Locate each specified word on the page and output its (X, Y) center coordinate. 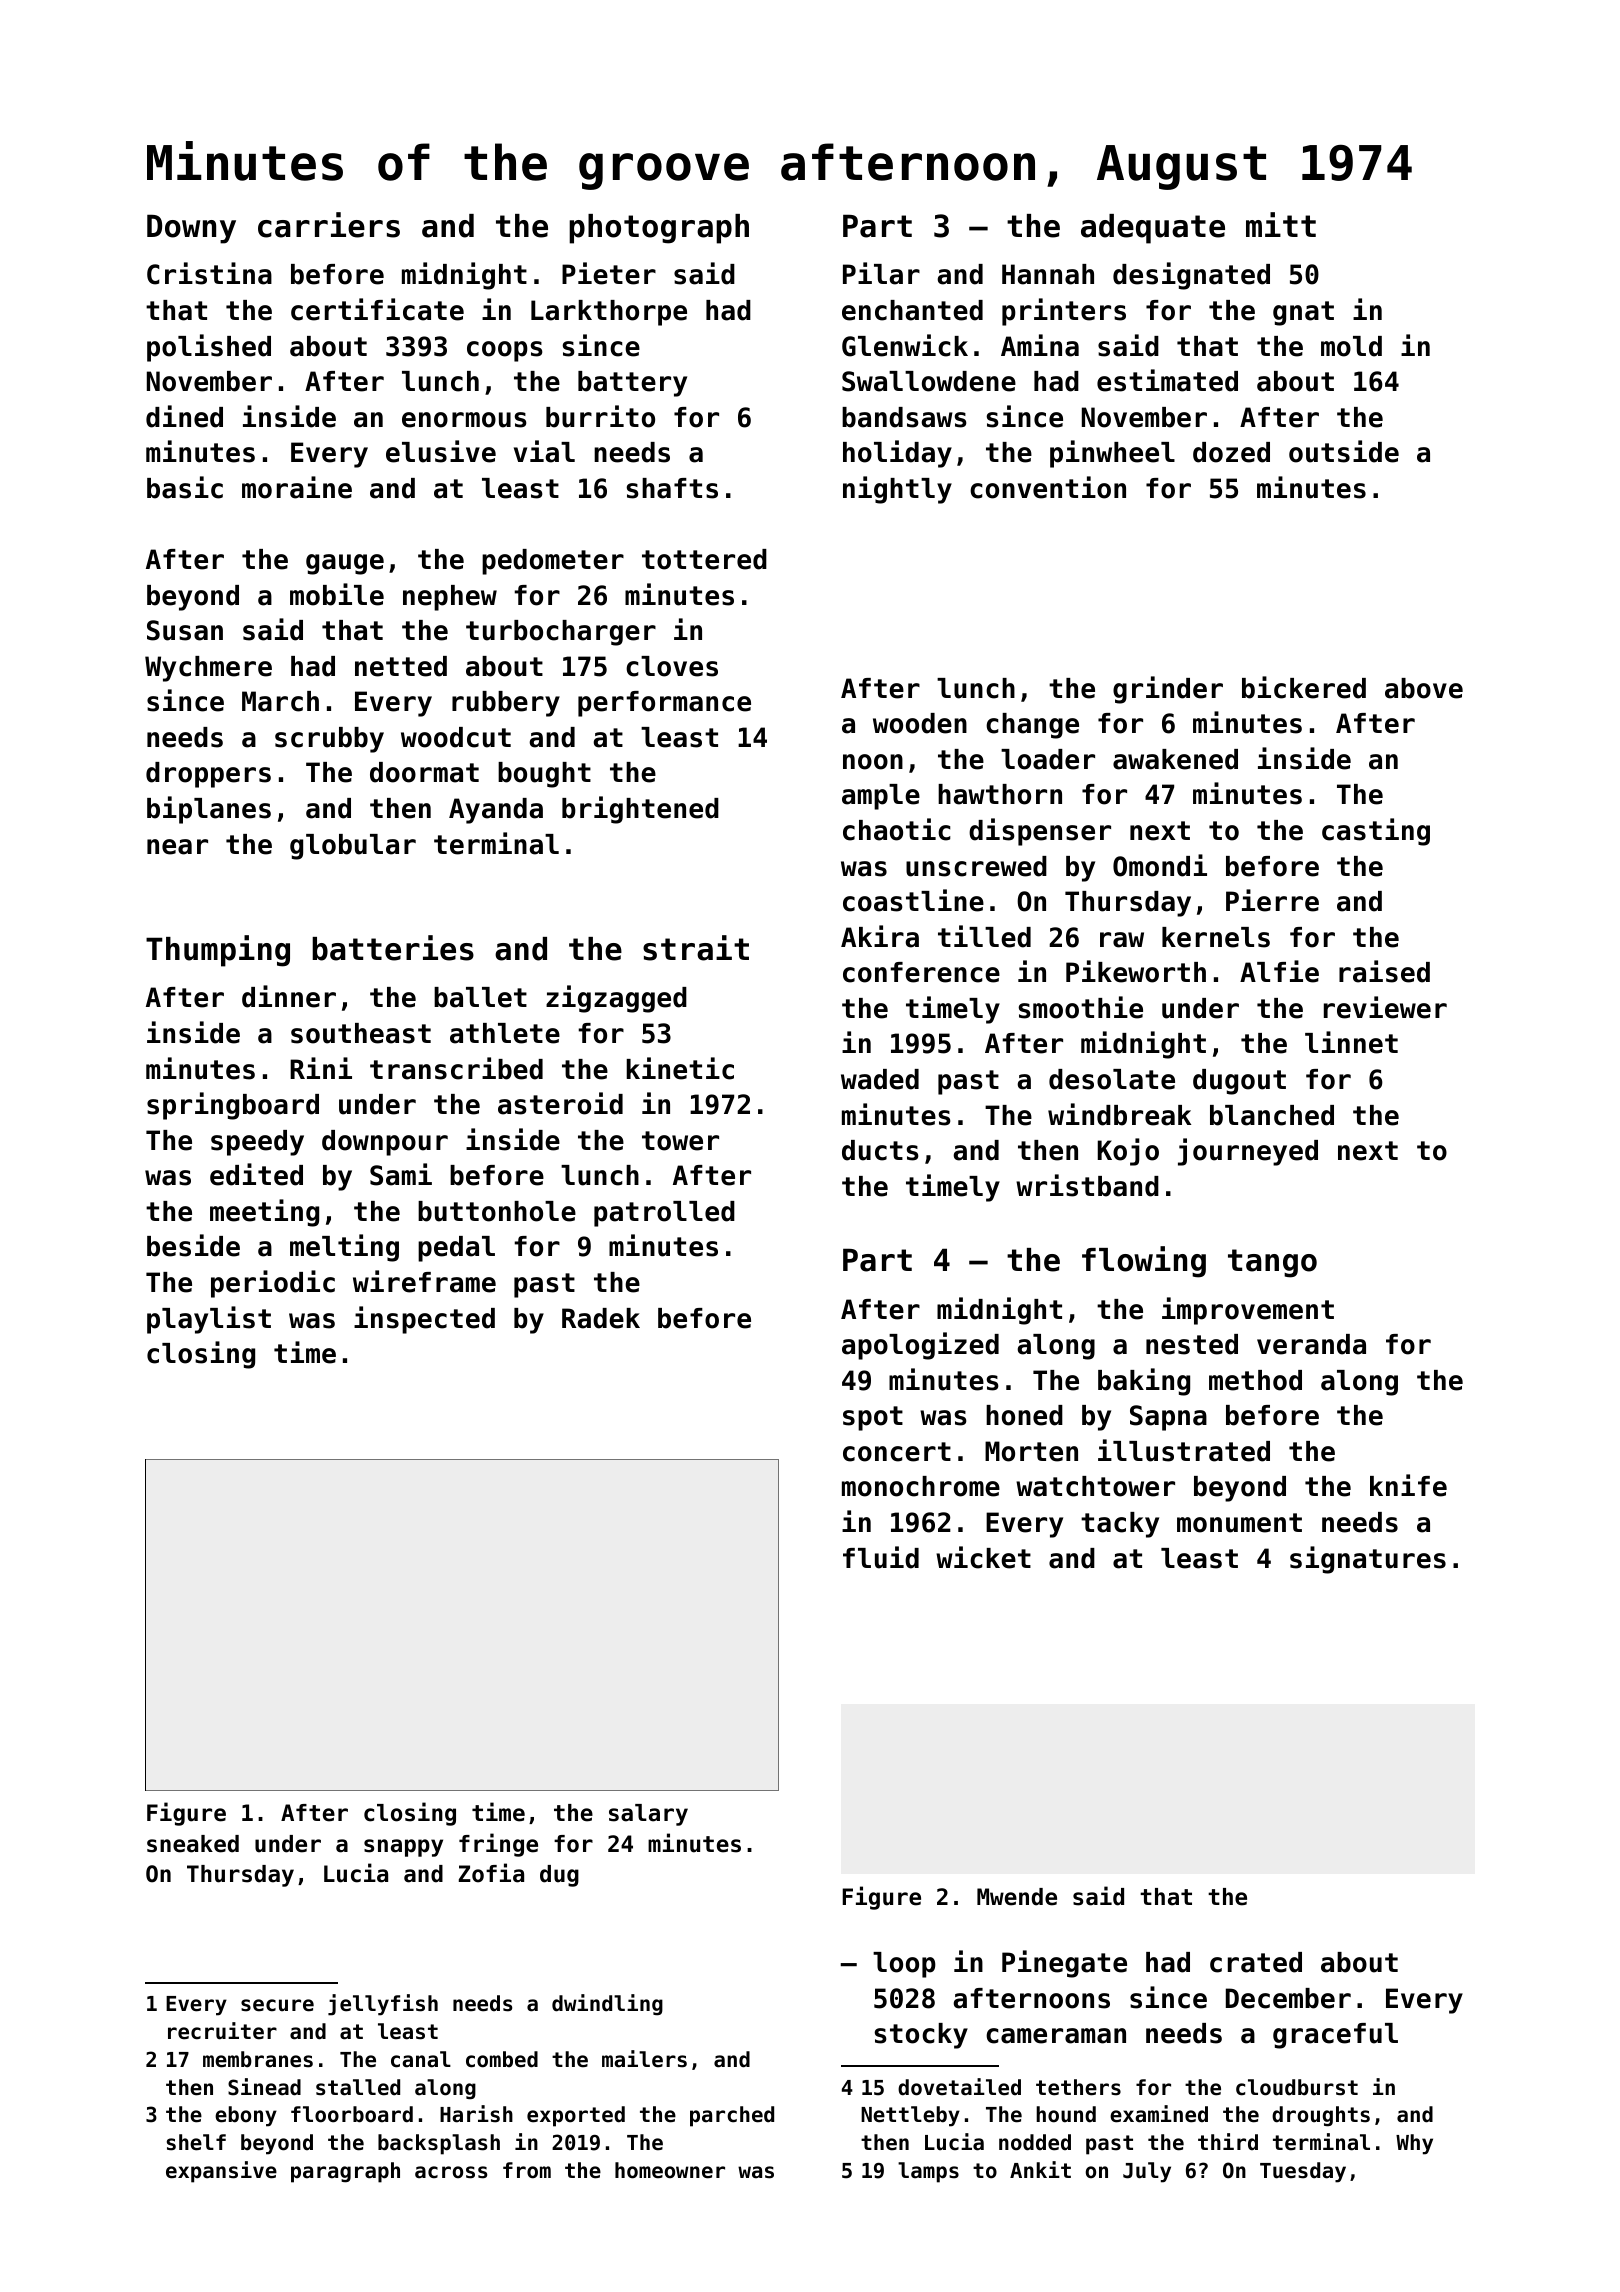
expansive (221, 2172)
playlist (209, 1320)
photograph (659, 229)
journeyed (1248, 1152)
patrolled (664, 1214)
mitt (1281, 224)
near (177, 847)
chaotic (897, 829)
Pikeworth (1136, 971)
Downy (191, 229)
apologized (920, 1346)
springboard (233, 1106)
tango (1272, 1263)
